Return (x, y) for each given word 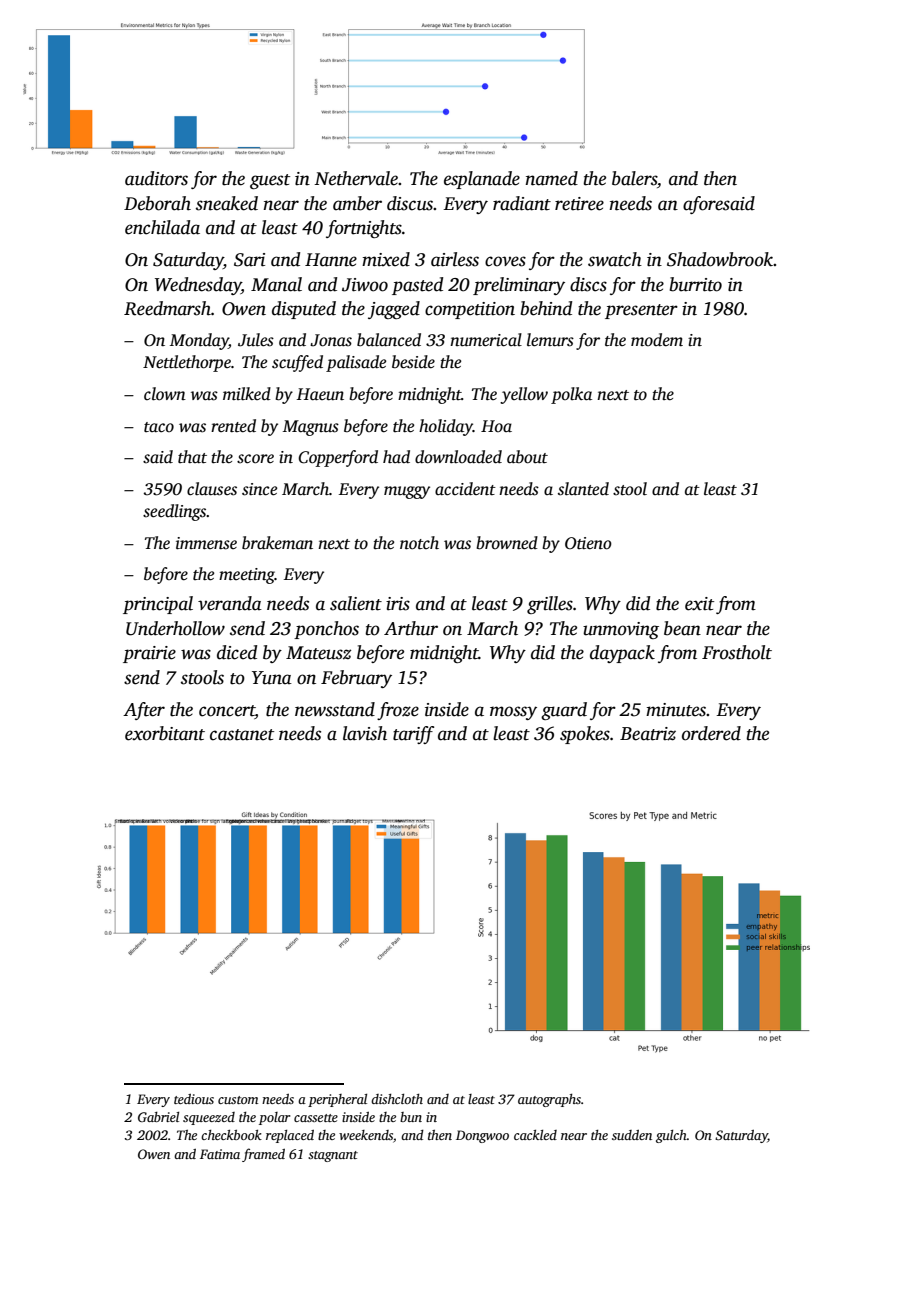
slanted (583, 489)
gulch (671, 1136)
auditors (156, 178)
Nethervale (356, 178)
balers (634, 178)
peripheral (337, 1100)
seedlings (174, 512)
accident (465, 489)
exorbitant (165, 733)
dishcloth (397, 1099)
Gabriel (158, 1117)
